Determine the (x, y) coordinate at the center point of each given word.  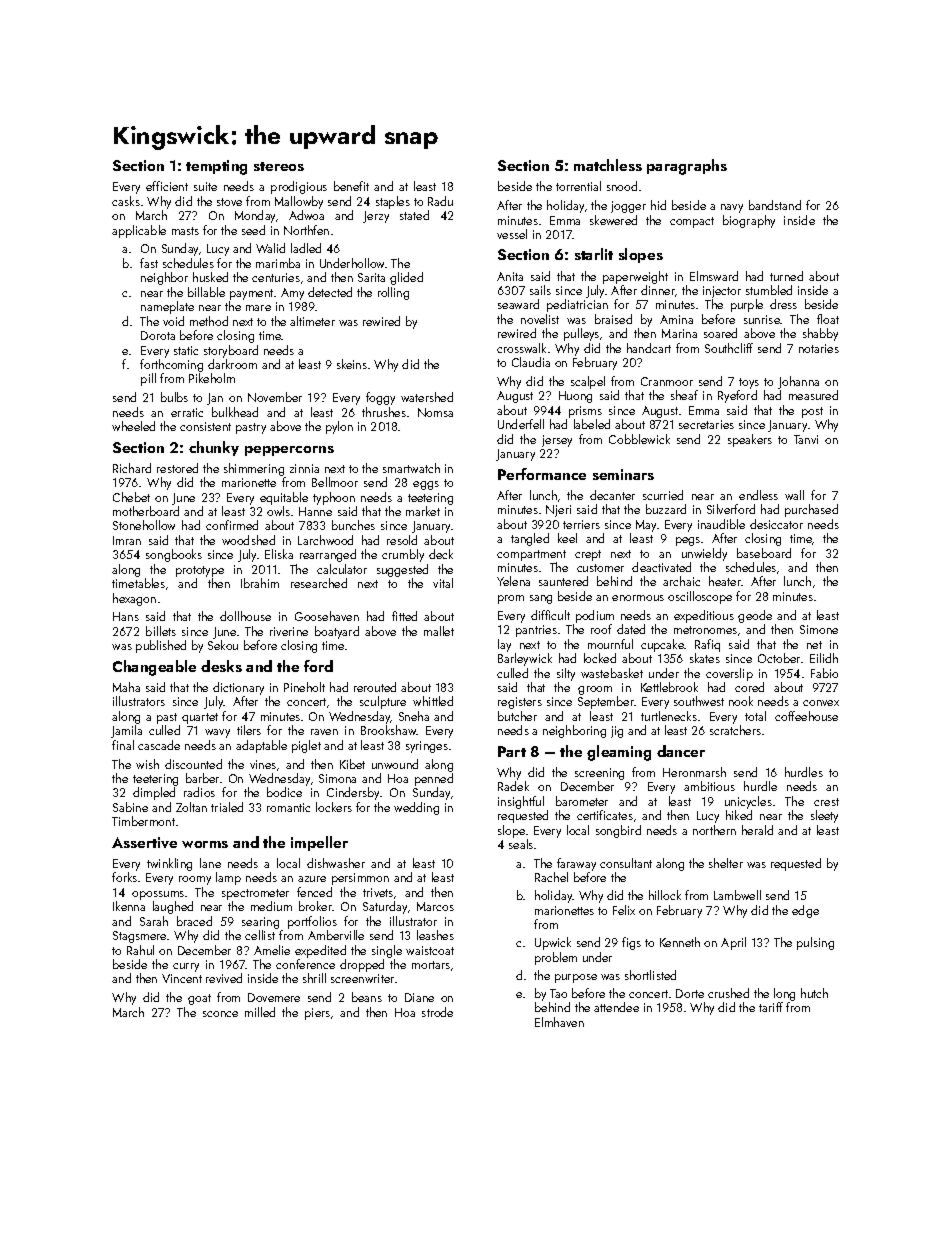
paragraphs (687, 167)
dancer (681, 751)
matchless (608, 165)
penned (434, 779)
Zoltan (191, 807)
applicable (139, 231)
